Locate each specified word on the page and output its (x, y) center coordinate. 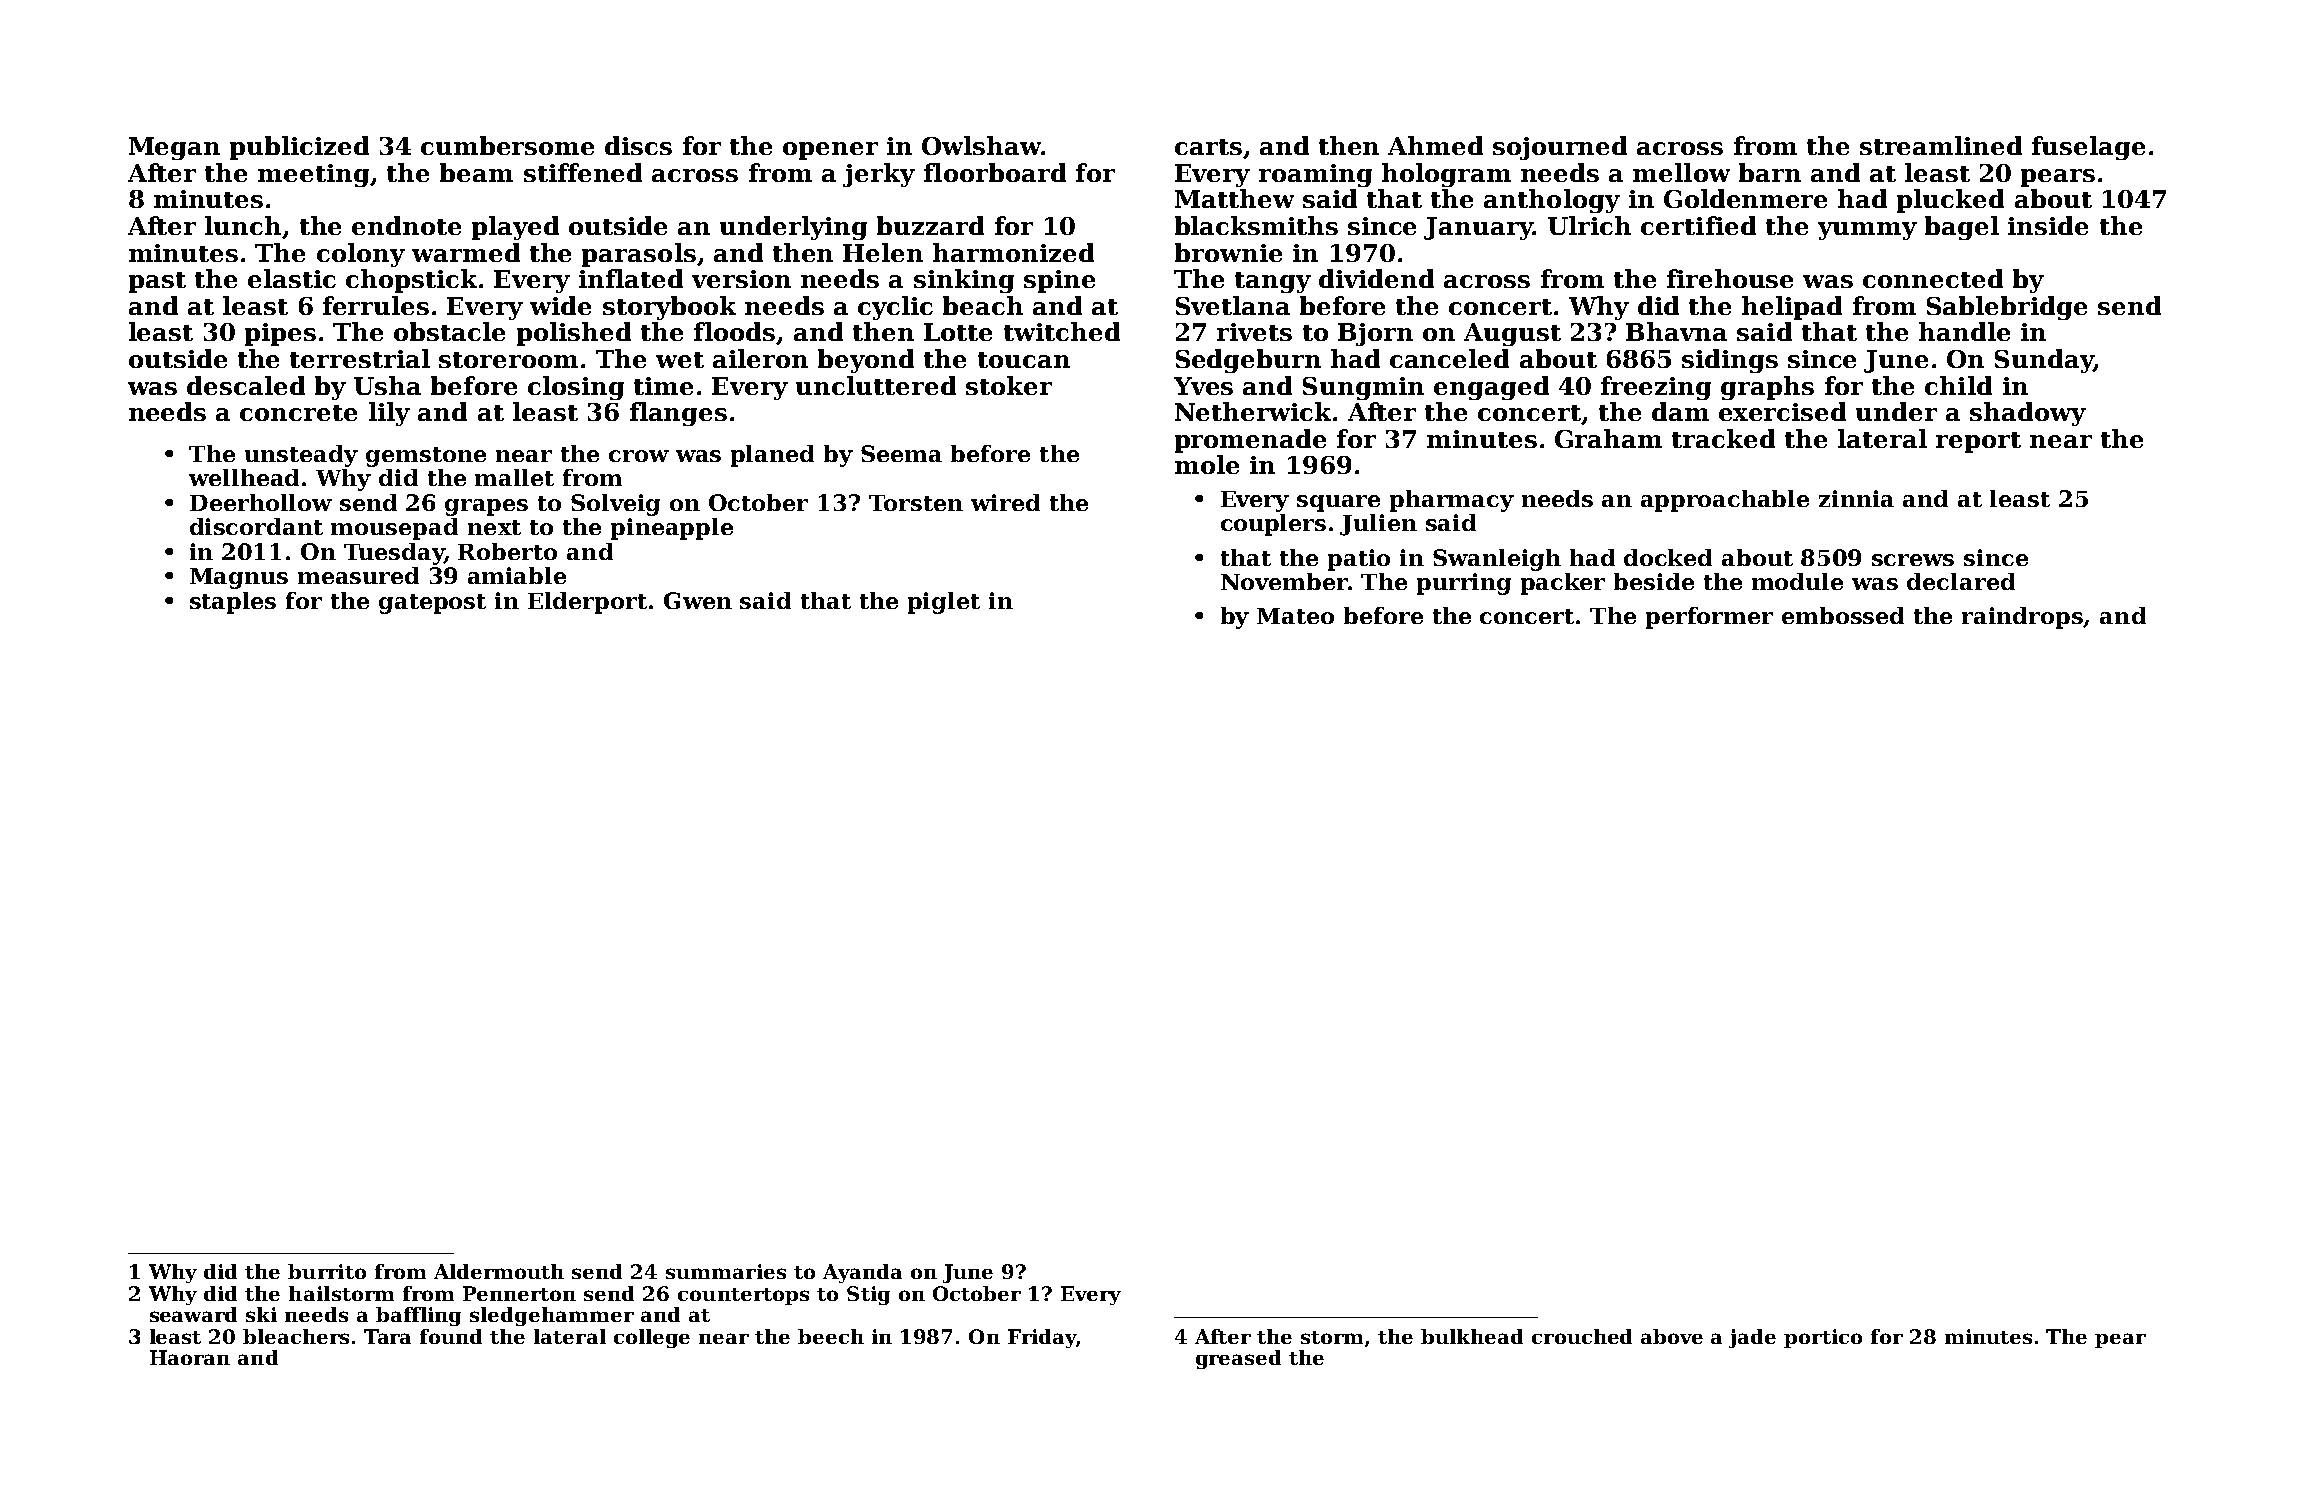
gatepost (432, 604)
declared (1961, 581)
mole (1207, 464)
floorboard (995, 172)
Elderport (587, 603)
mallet (514, 477)
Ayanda (862, 1273)
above (1672, 1336)
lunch (243, 225)
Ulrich (1589, 225)
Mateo (1295, 616)
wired (1005, 502)
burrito (327, 1271)
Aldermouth (499, 1271)
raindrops (2023, 618)
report (1978, 442)
